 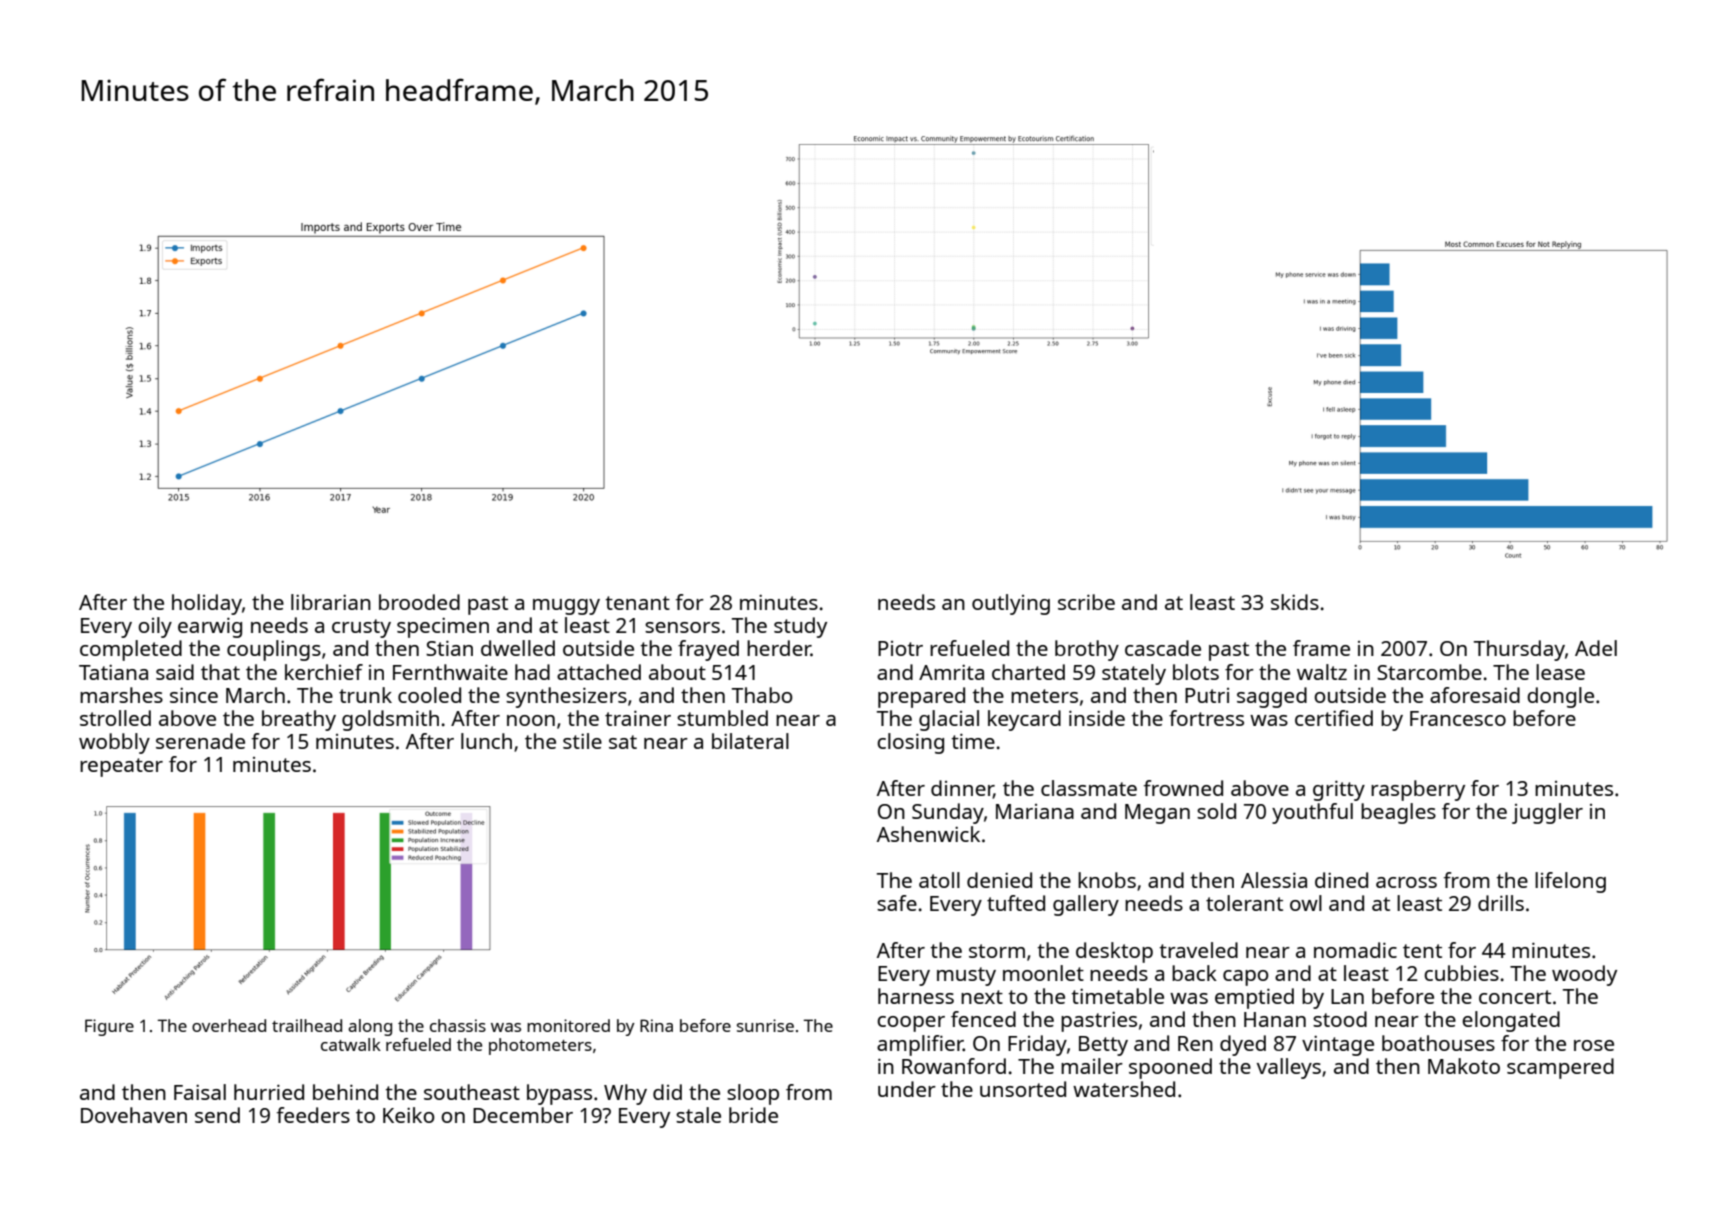 What do you see at coordinates (1422, 951) in the page?
I see `tent` at bounding box center [1422, 951].
